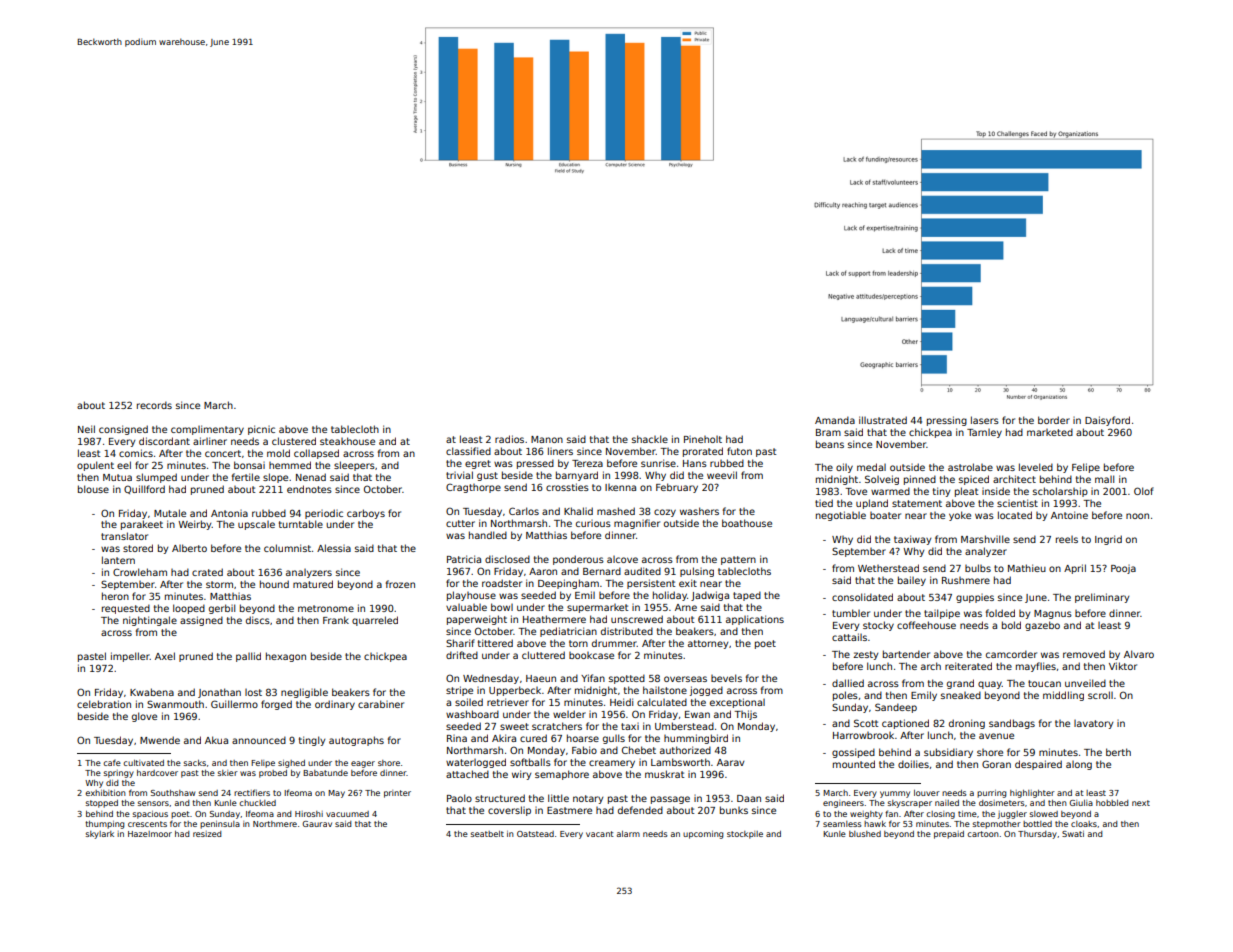  I want to click on zesty, so click(865, 655).
